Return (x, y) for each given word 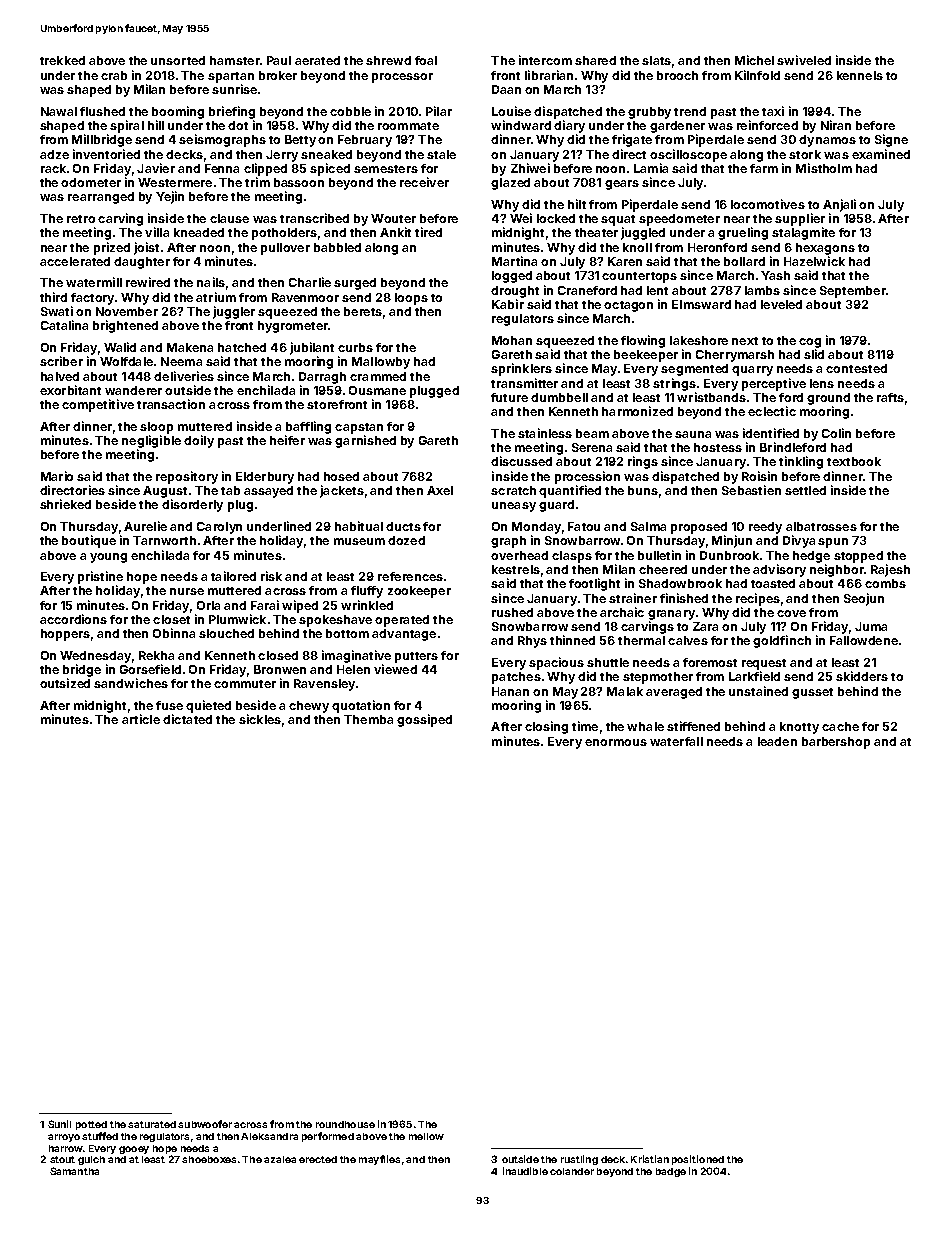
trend (690, 111)
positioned (698, 1160)
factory (92, 299)
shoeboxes (209, 1159)
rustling (579, 1160)
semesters (386, 169)
